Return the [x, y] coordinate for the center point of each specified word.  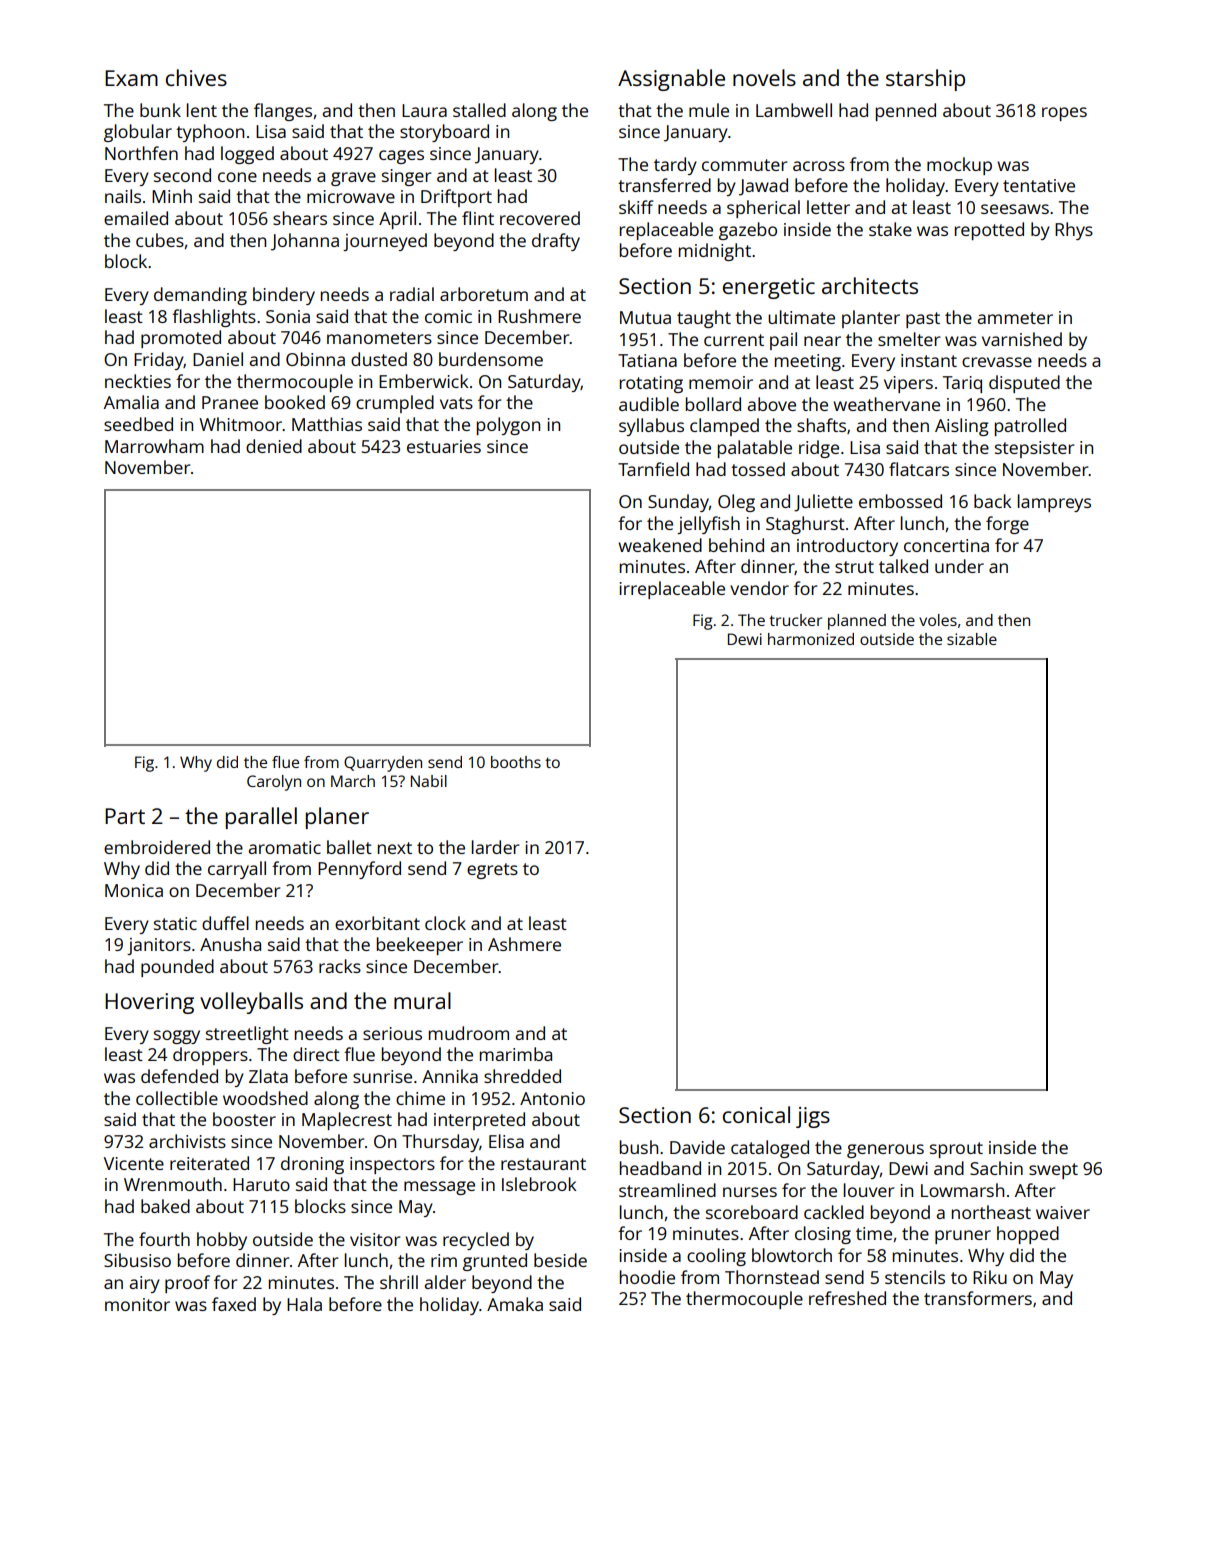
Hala [304, 1304]
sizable [972, 639]
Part [125, 816]
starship [925, 80]
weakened [660, 545]
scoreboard [752, 1212]
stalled [479, 110]
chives [196, 77]
